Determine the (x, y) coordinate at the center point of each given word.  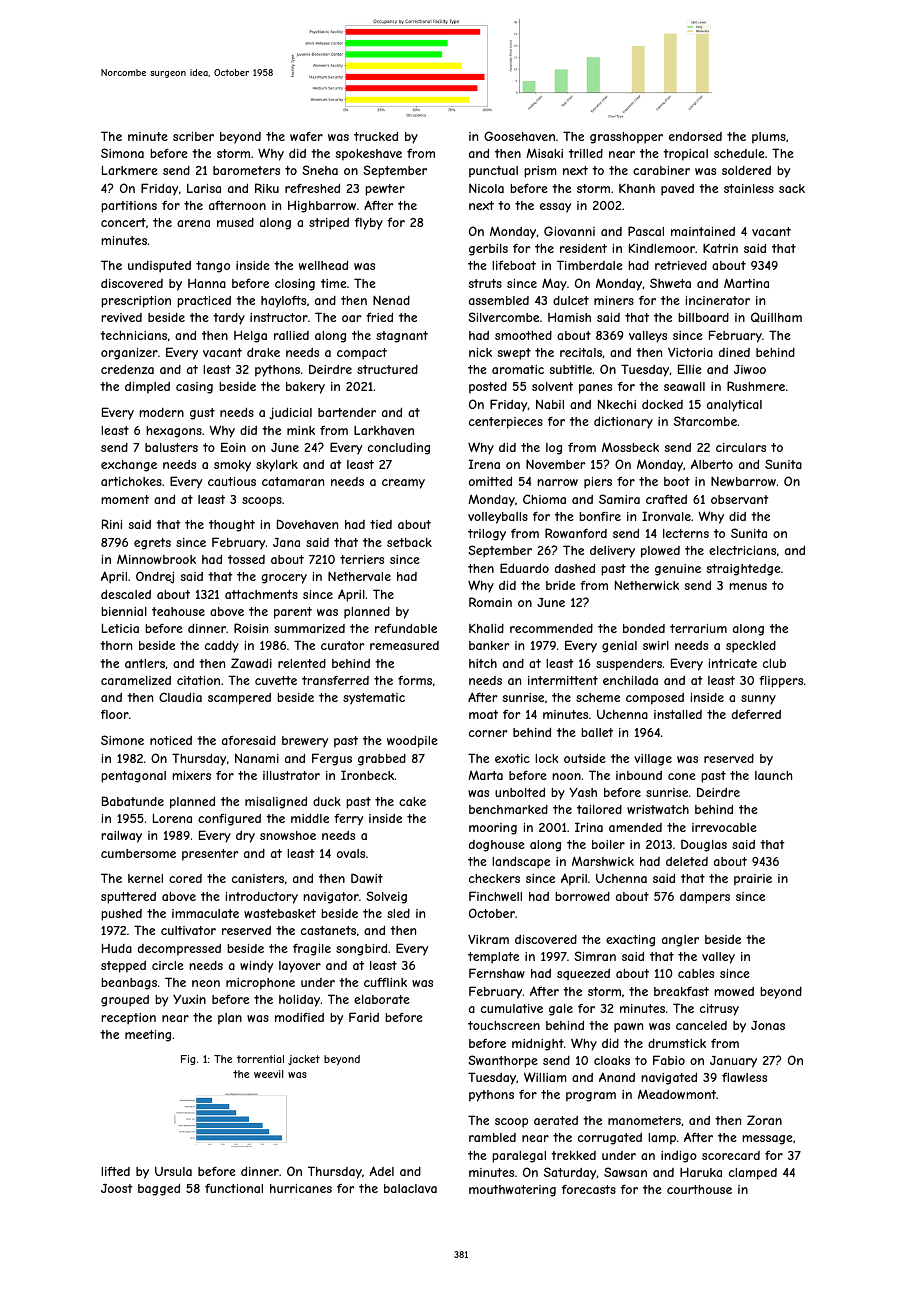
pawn (628, 1028)
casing (194, 388)
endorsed (695, 136)
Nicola (486, 188)
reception (128, 1019)
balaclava (410, 1188)
